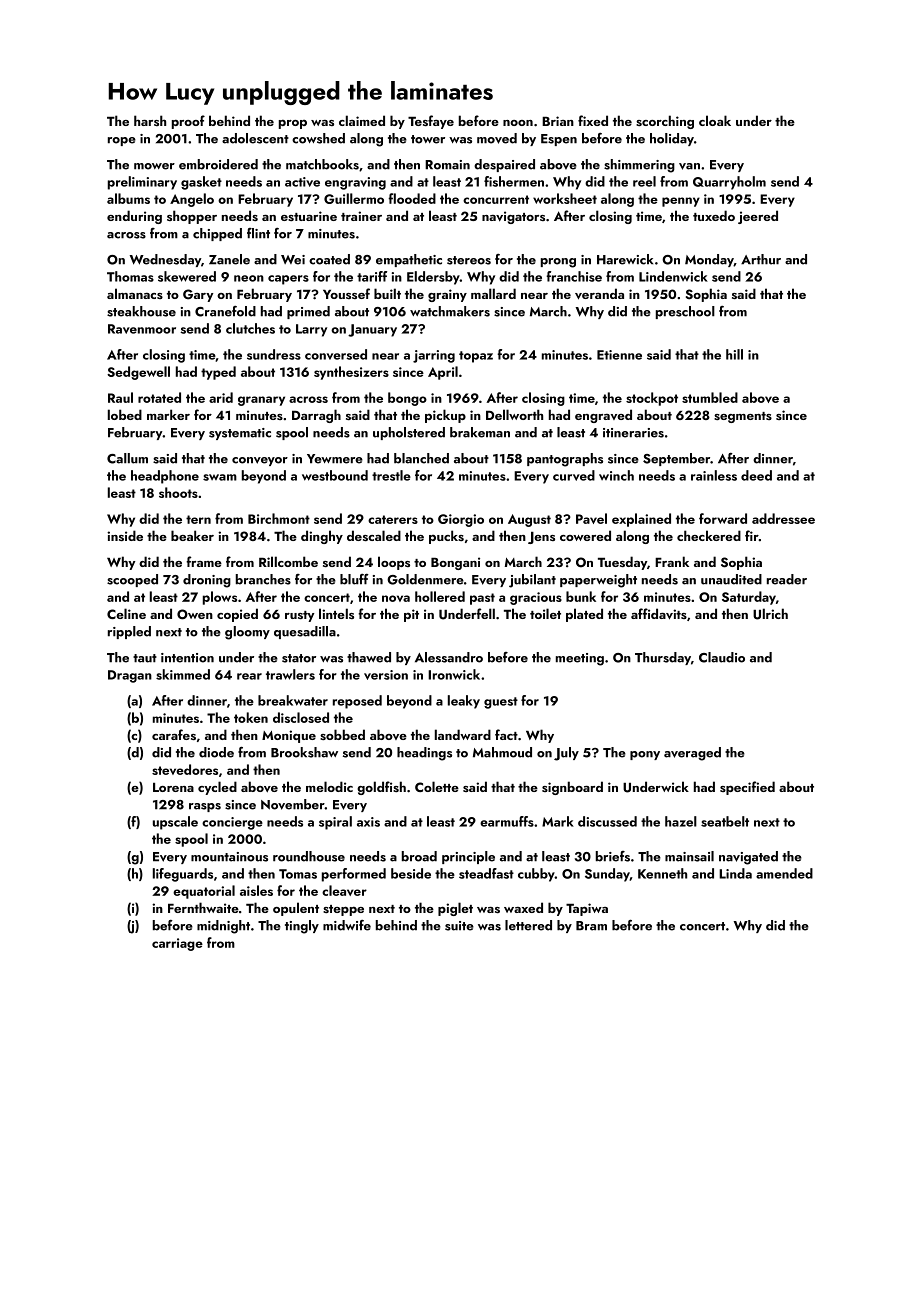 Image resolution: width=924 pixels, height=1308 pixels. Describe the element at coordinates (591, 926) in the screenshot. I see `Bram` at that location.
